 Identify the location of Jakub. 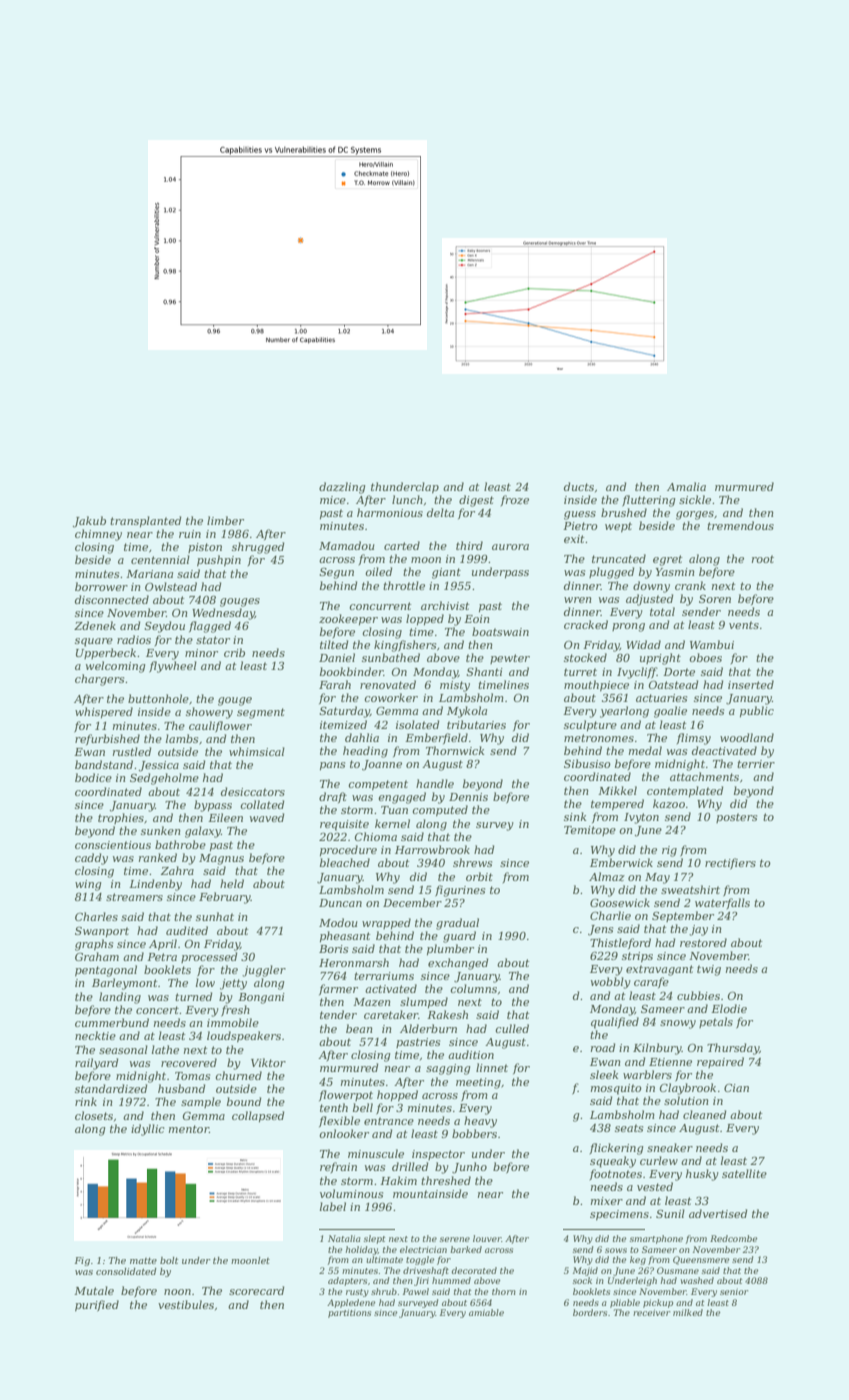
(89, 522).
